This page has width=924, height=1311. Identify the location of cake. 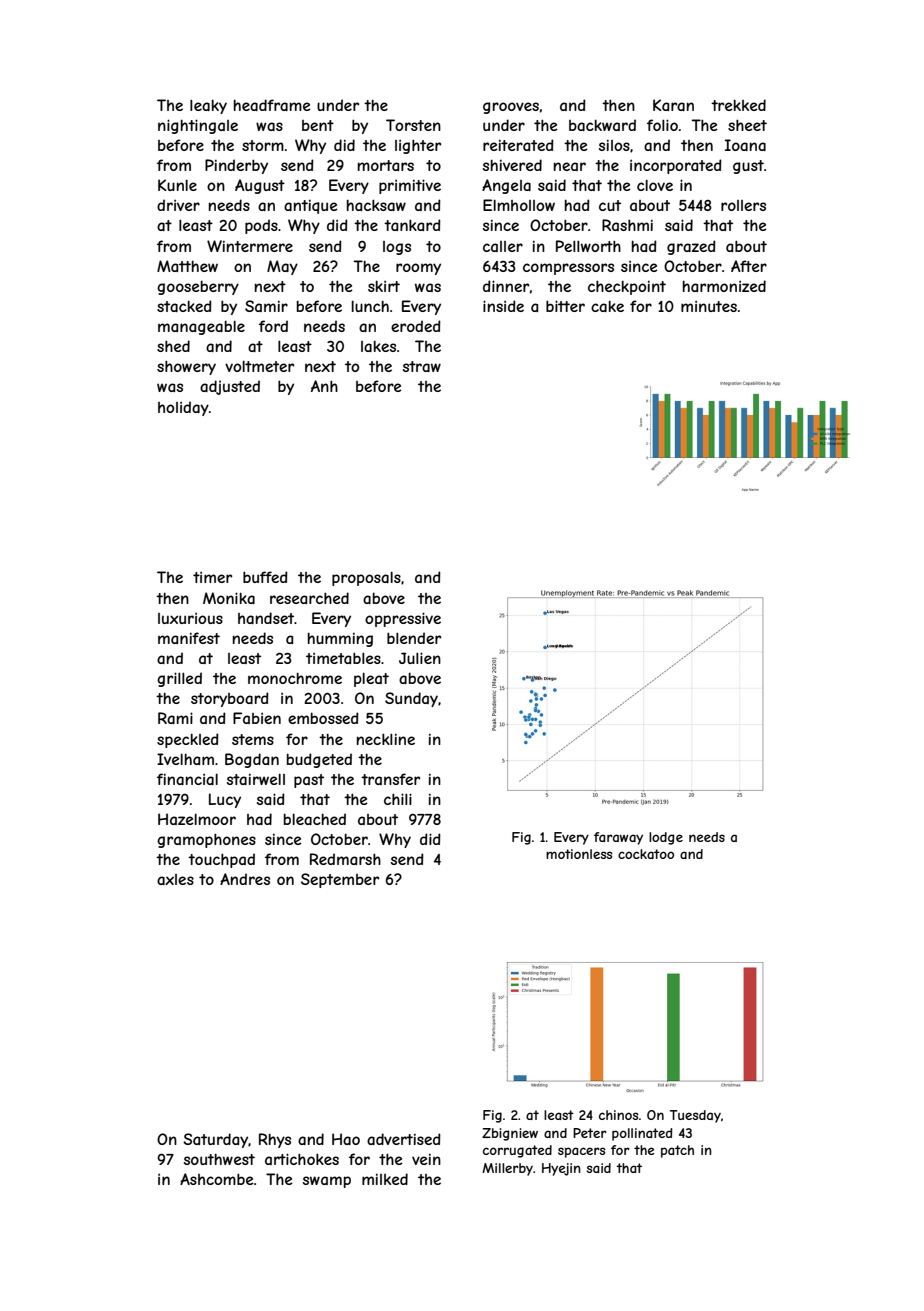
(607, 306).
